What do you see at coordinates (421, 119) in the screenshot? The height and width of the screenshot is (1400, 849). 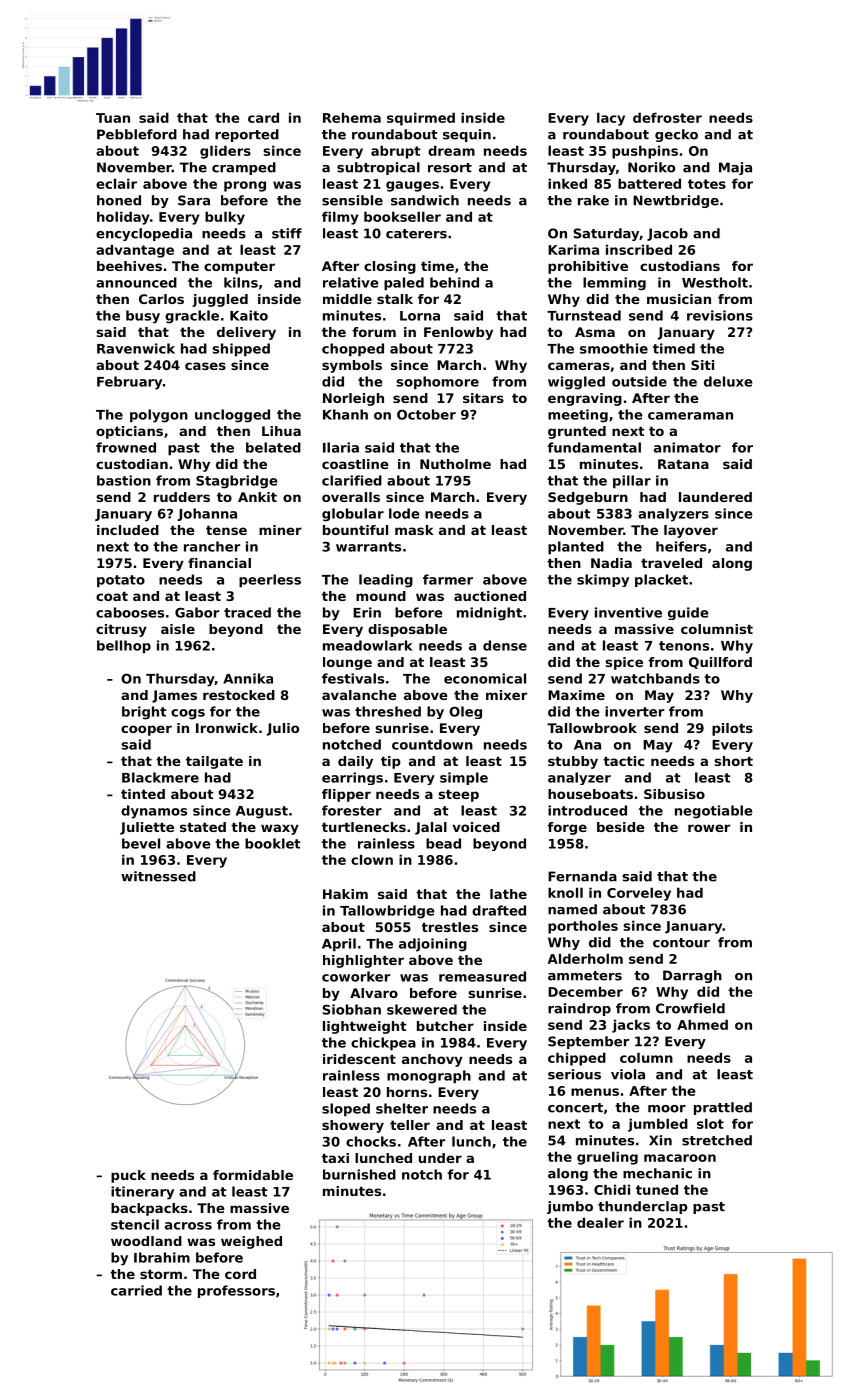 I see `squirmed` at bounding box center [421, 119].
